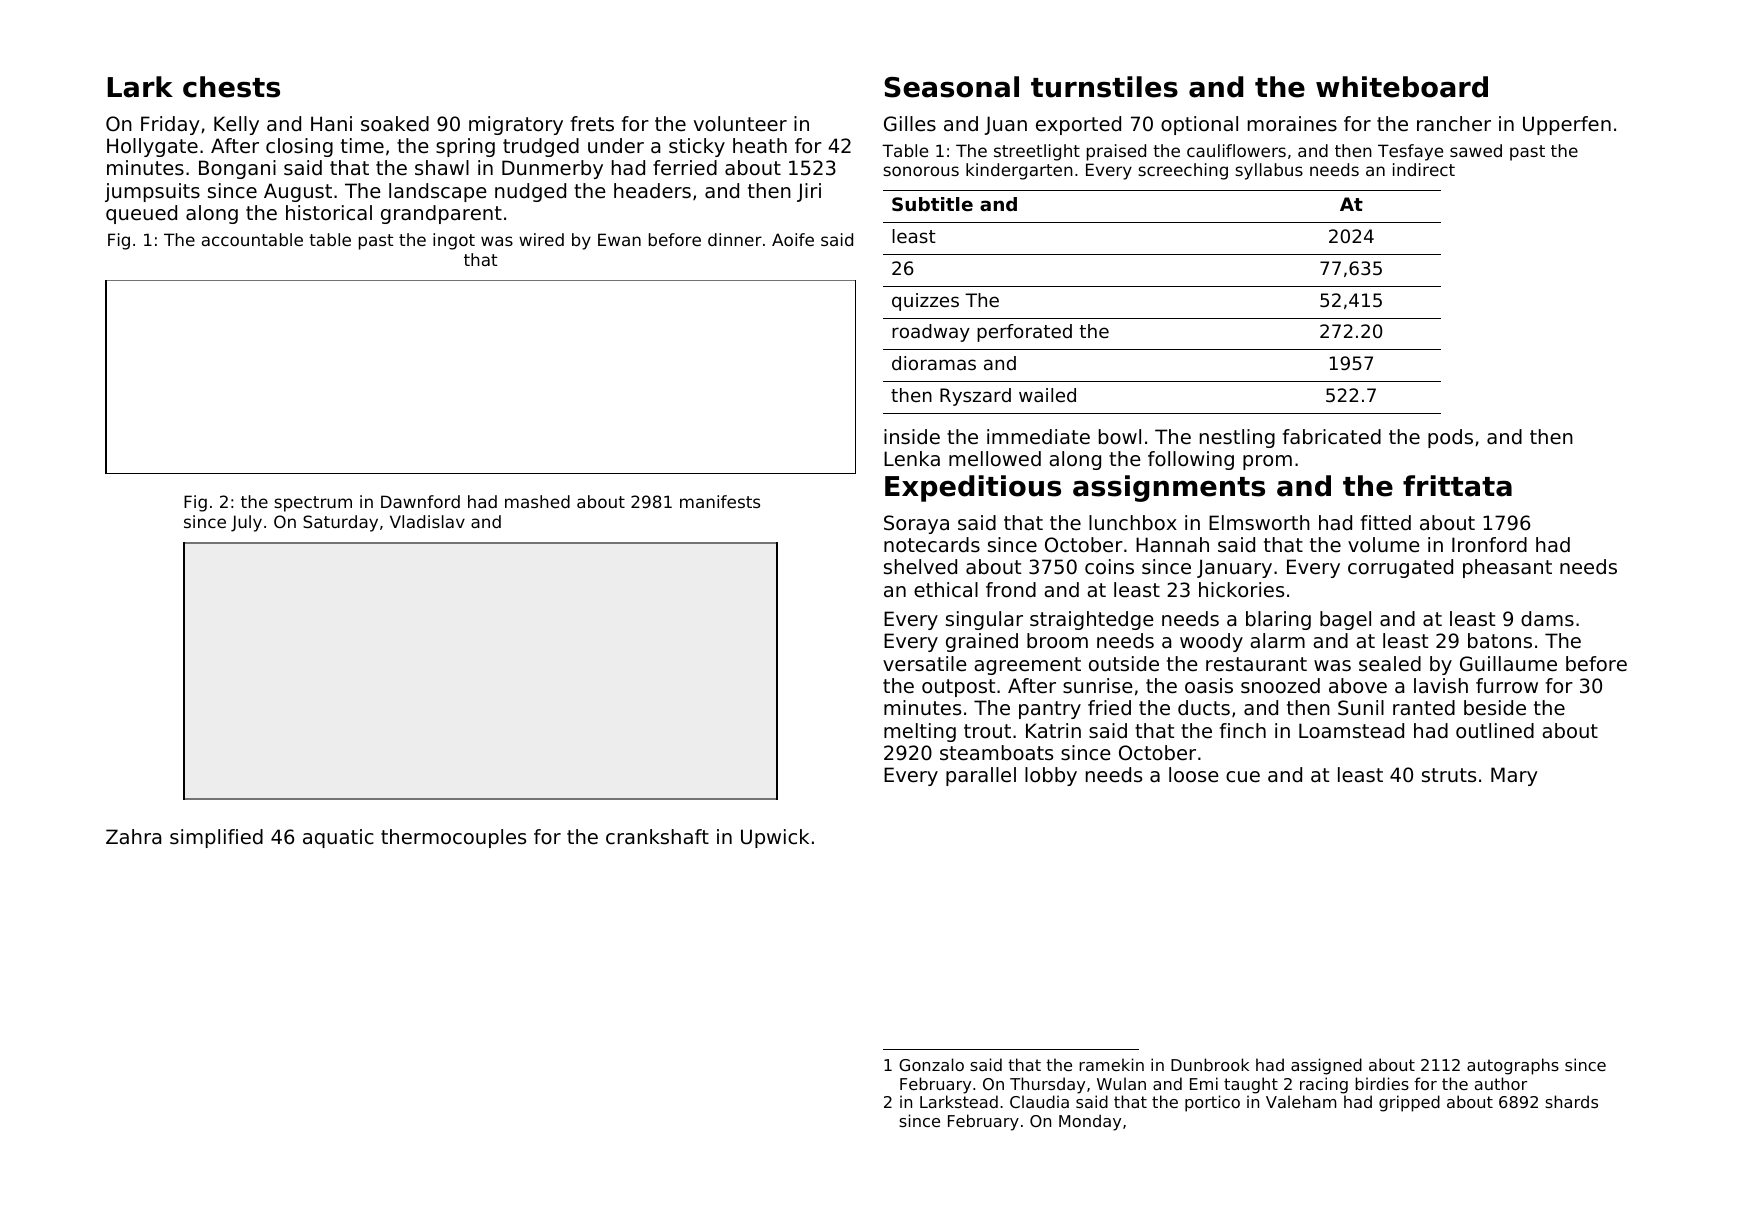  Describe the element at coordinates (931, 1064) in the image. I see `Gonzalo` at that location.
